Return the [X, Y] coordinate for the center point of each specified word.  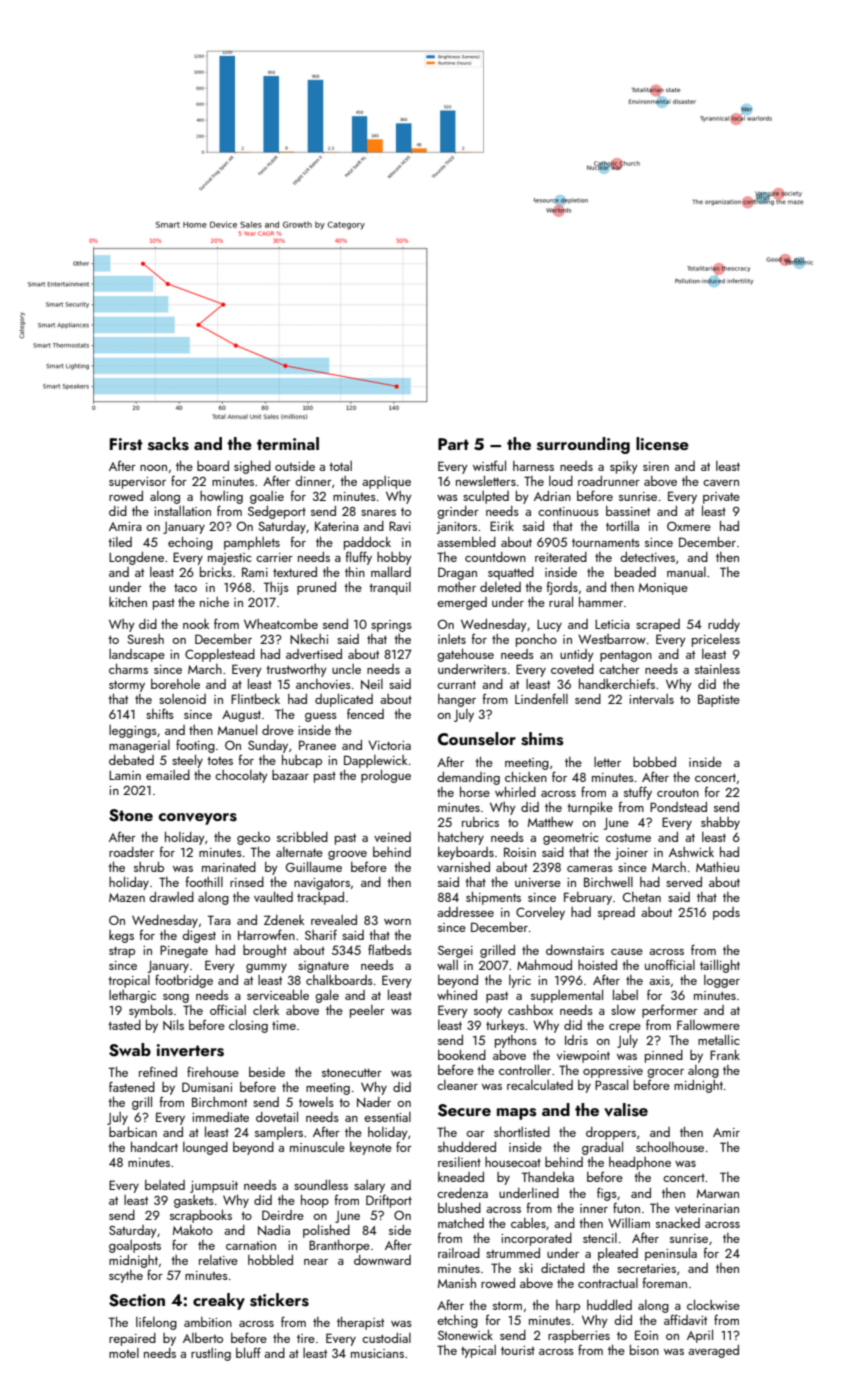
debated [131, 760]
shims [542, 739]
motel [124, 1353]
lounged [205, 1148]
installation [182, 510]
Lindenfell [541, 698]
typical [478, 1351]
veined [392, 837]
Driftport [389, 1201]
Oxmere [689, 526]
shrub [149, 867]
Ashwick [691, 852]
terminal [288, 443]
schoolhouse [670, 1147]
